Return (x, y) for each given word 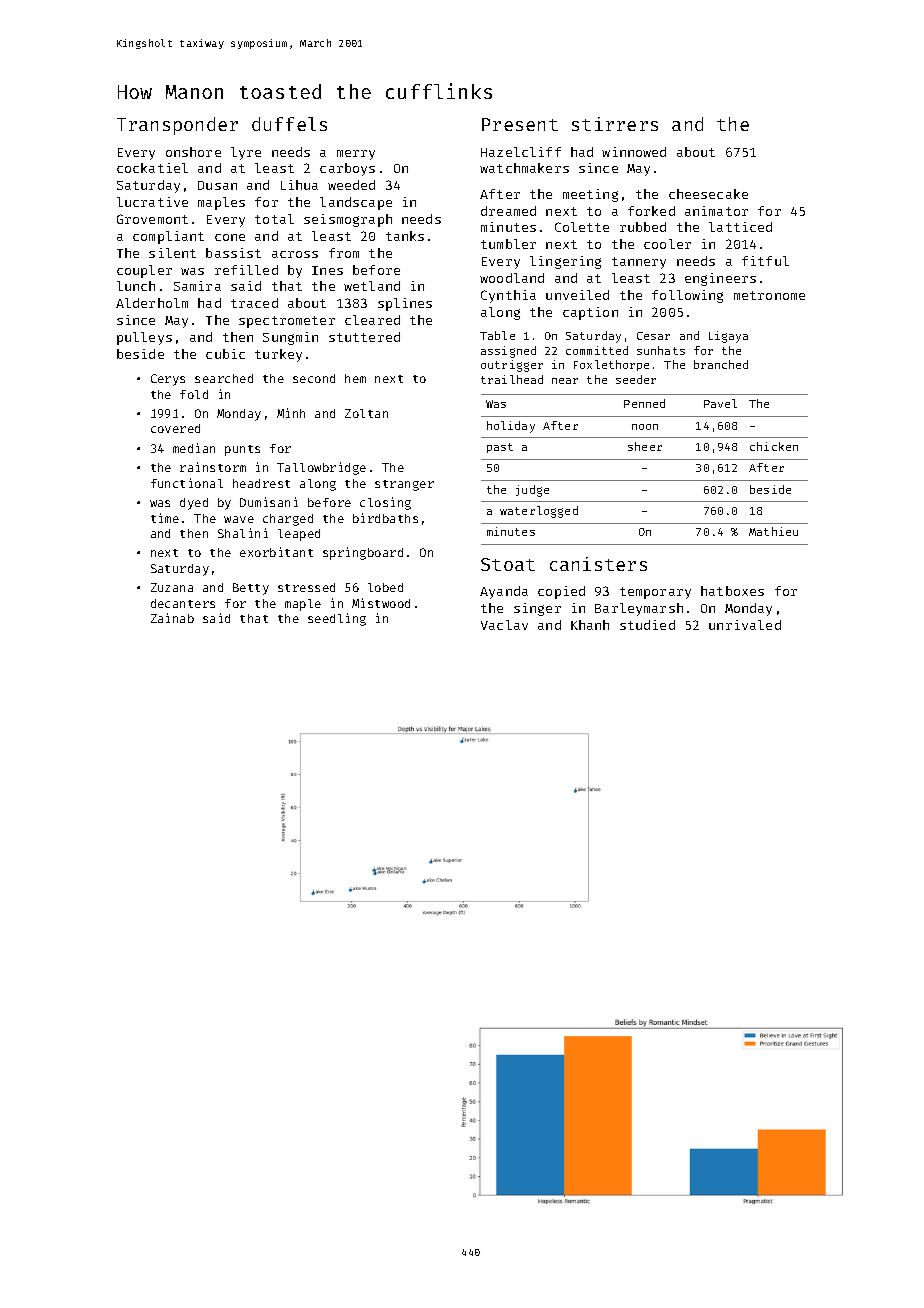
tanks (405, 236)
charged (288, 520)
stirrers (615, 124)
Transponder (177, 126)
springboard (363, 553)
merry (356, 155)
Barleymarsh (639, 609)
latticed (740, 227)
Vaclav (504, 625)
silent (172, 253)
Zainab (172, 618)
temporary (655, 593)
